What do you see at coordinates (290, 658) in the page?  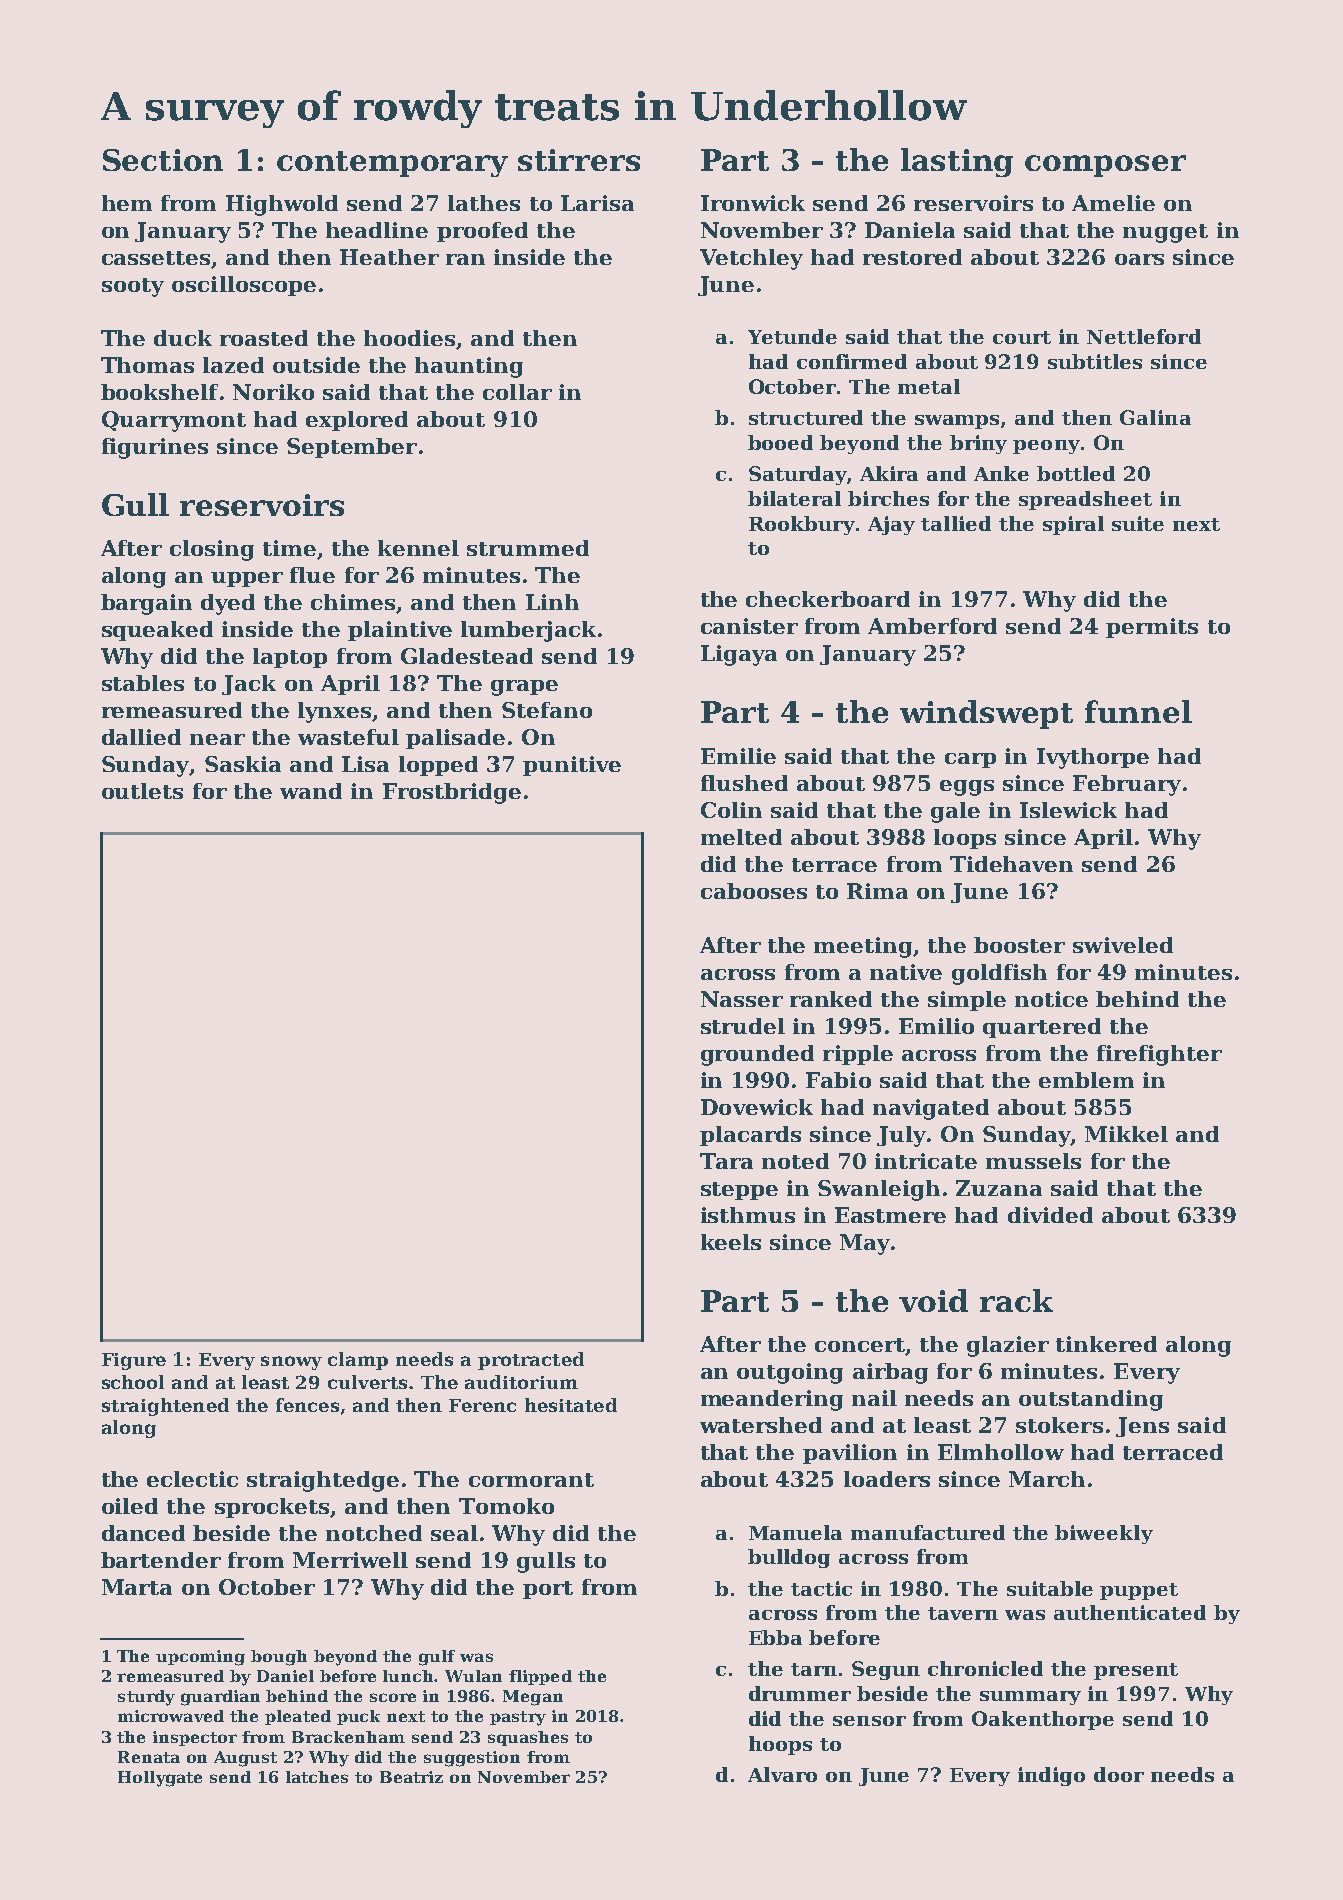 I see `laptop` at bounding box center [290, 658].
